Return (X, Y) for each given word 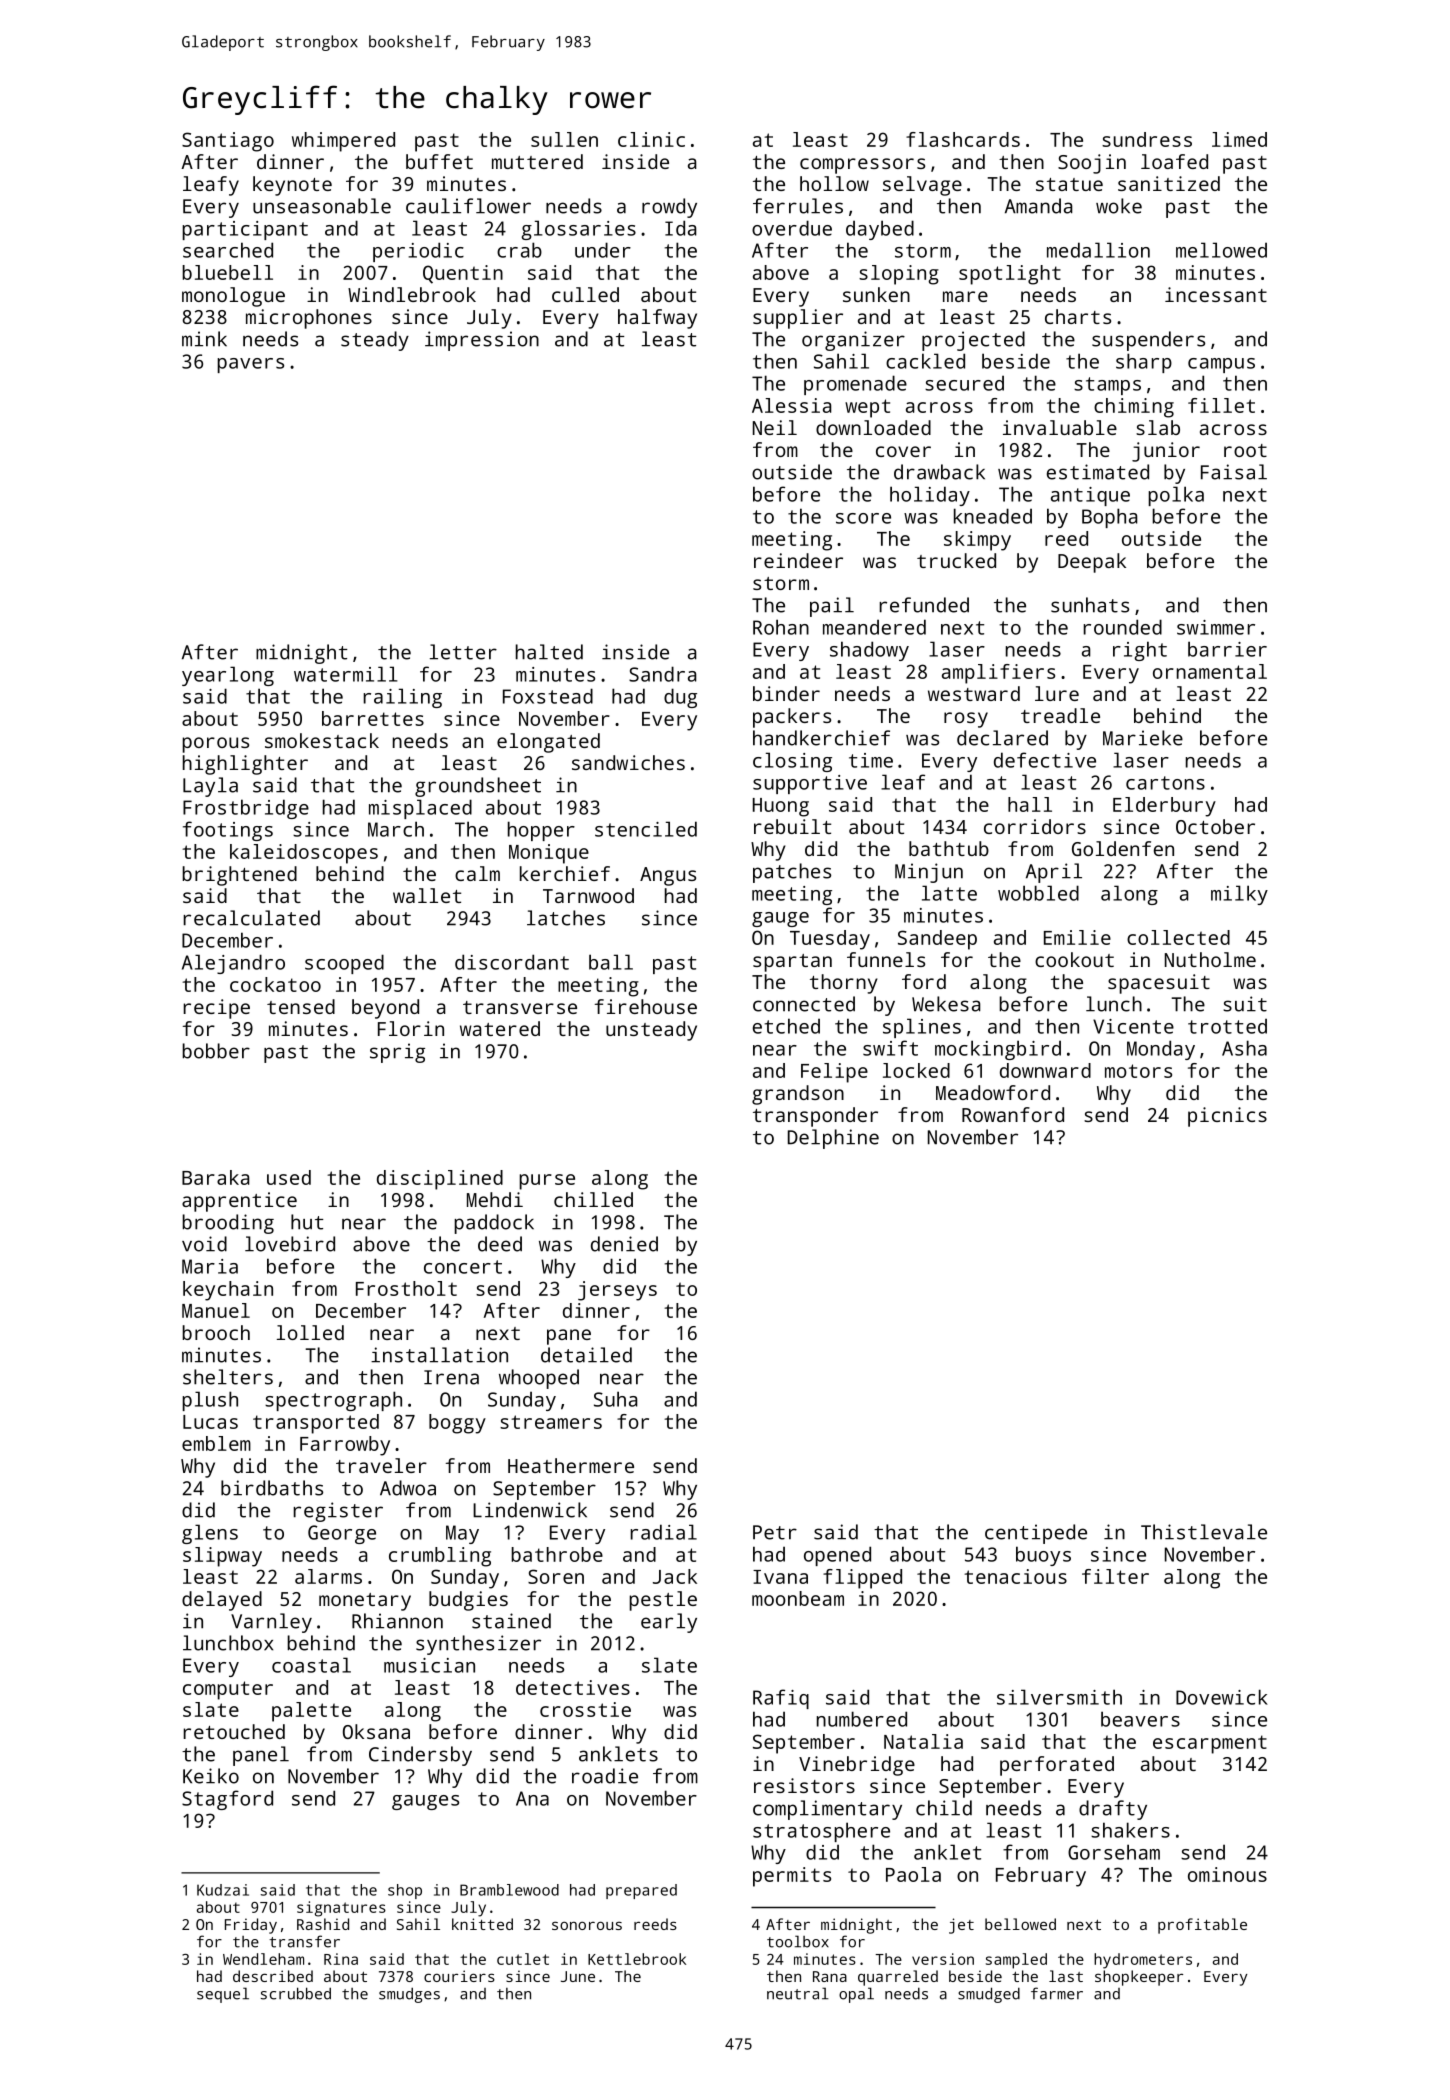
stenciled (646, 829)
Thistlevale (1204, 1532)
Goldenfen (1123, 848)
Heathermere (571, 1465)
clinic (651, 139)
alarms (328, 1576)
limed (1239, 139)
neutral (798, 1993)
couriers (459, 1976)
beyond (385, 1009)
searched (228, 250)
